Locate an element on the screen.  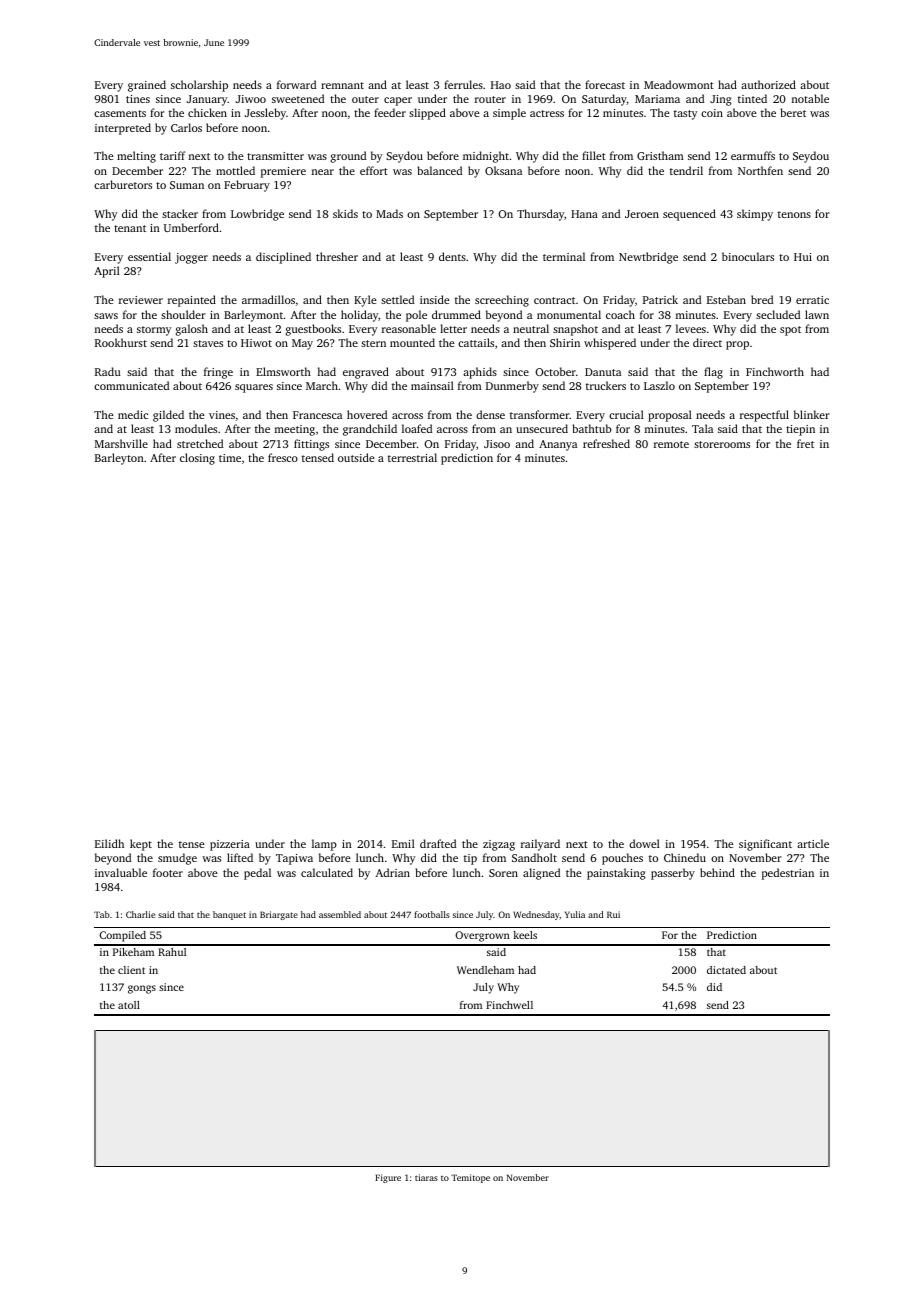
outside is located at coordinates (356, 457).
